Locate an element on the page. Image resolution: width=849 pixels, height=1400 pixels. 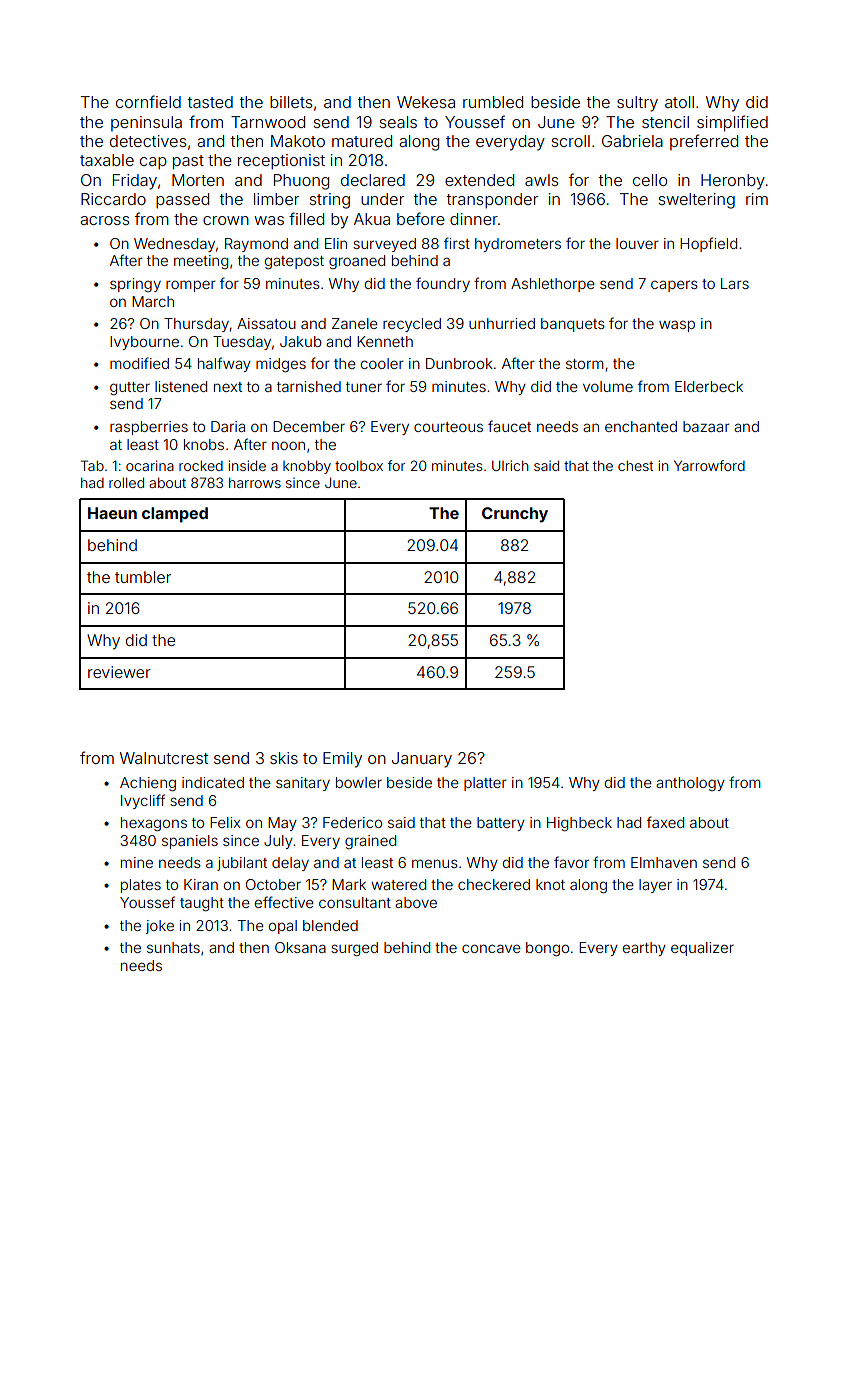
chest is located at coordinates (635, 465).
